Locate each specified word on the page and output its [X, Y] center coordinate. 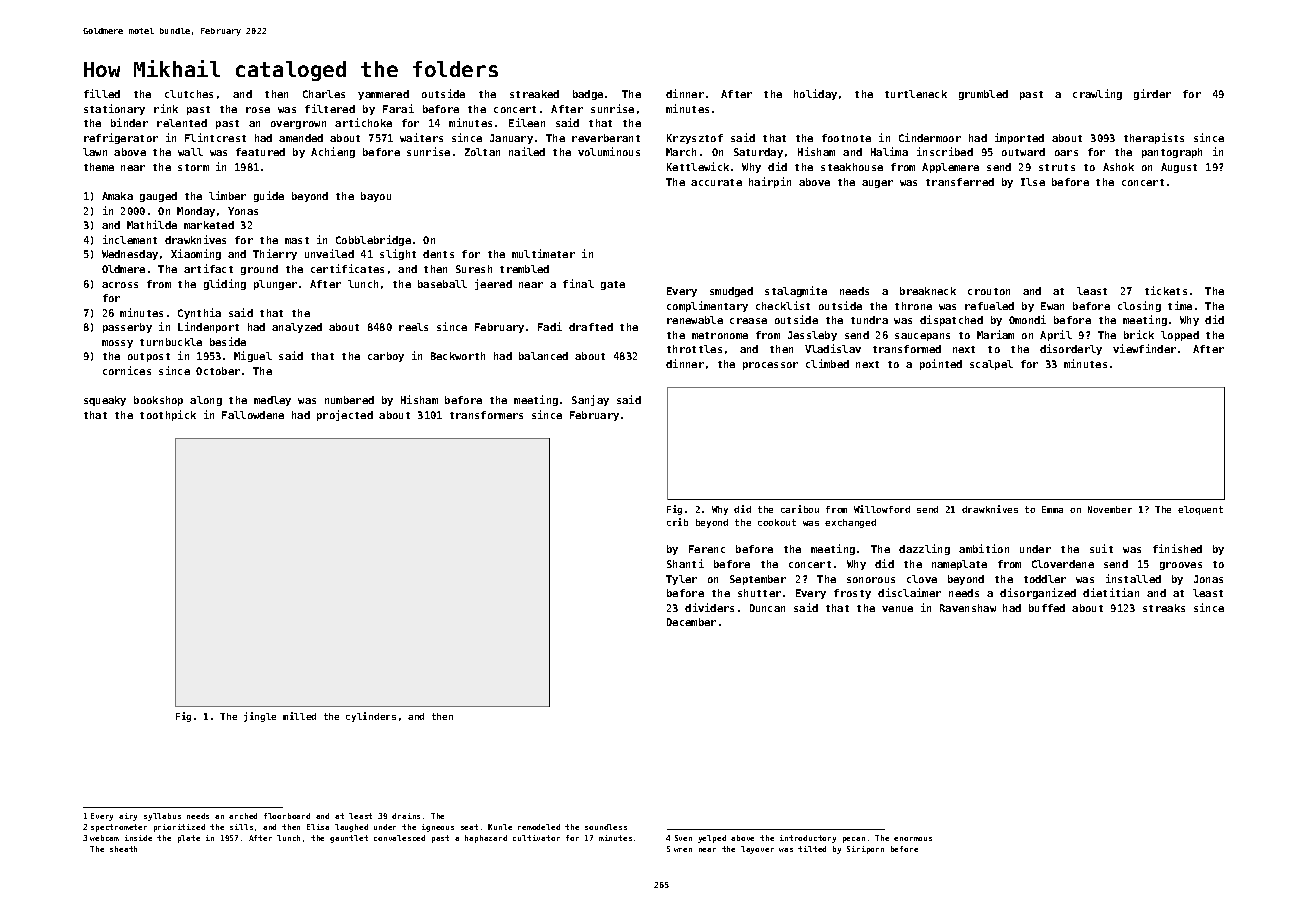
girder [1152, 94]
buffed [1047, 608]
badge [588, 95]
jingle [260, 717]
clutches [189, 94]
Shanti [685, 563]
